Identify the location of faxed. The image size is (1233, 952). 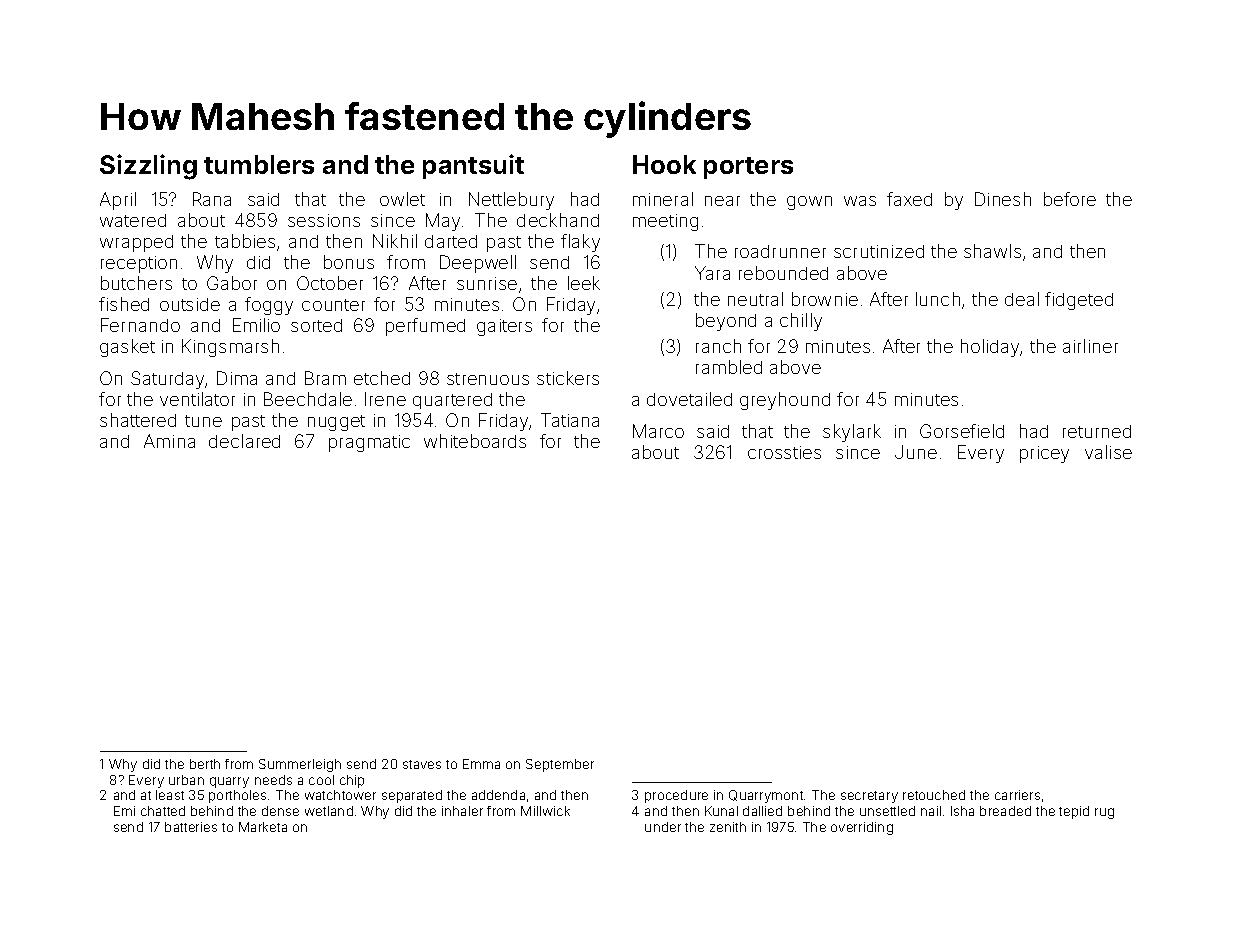
(909, 199).
